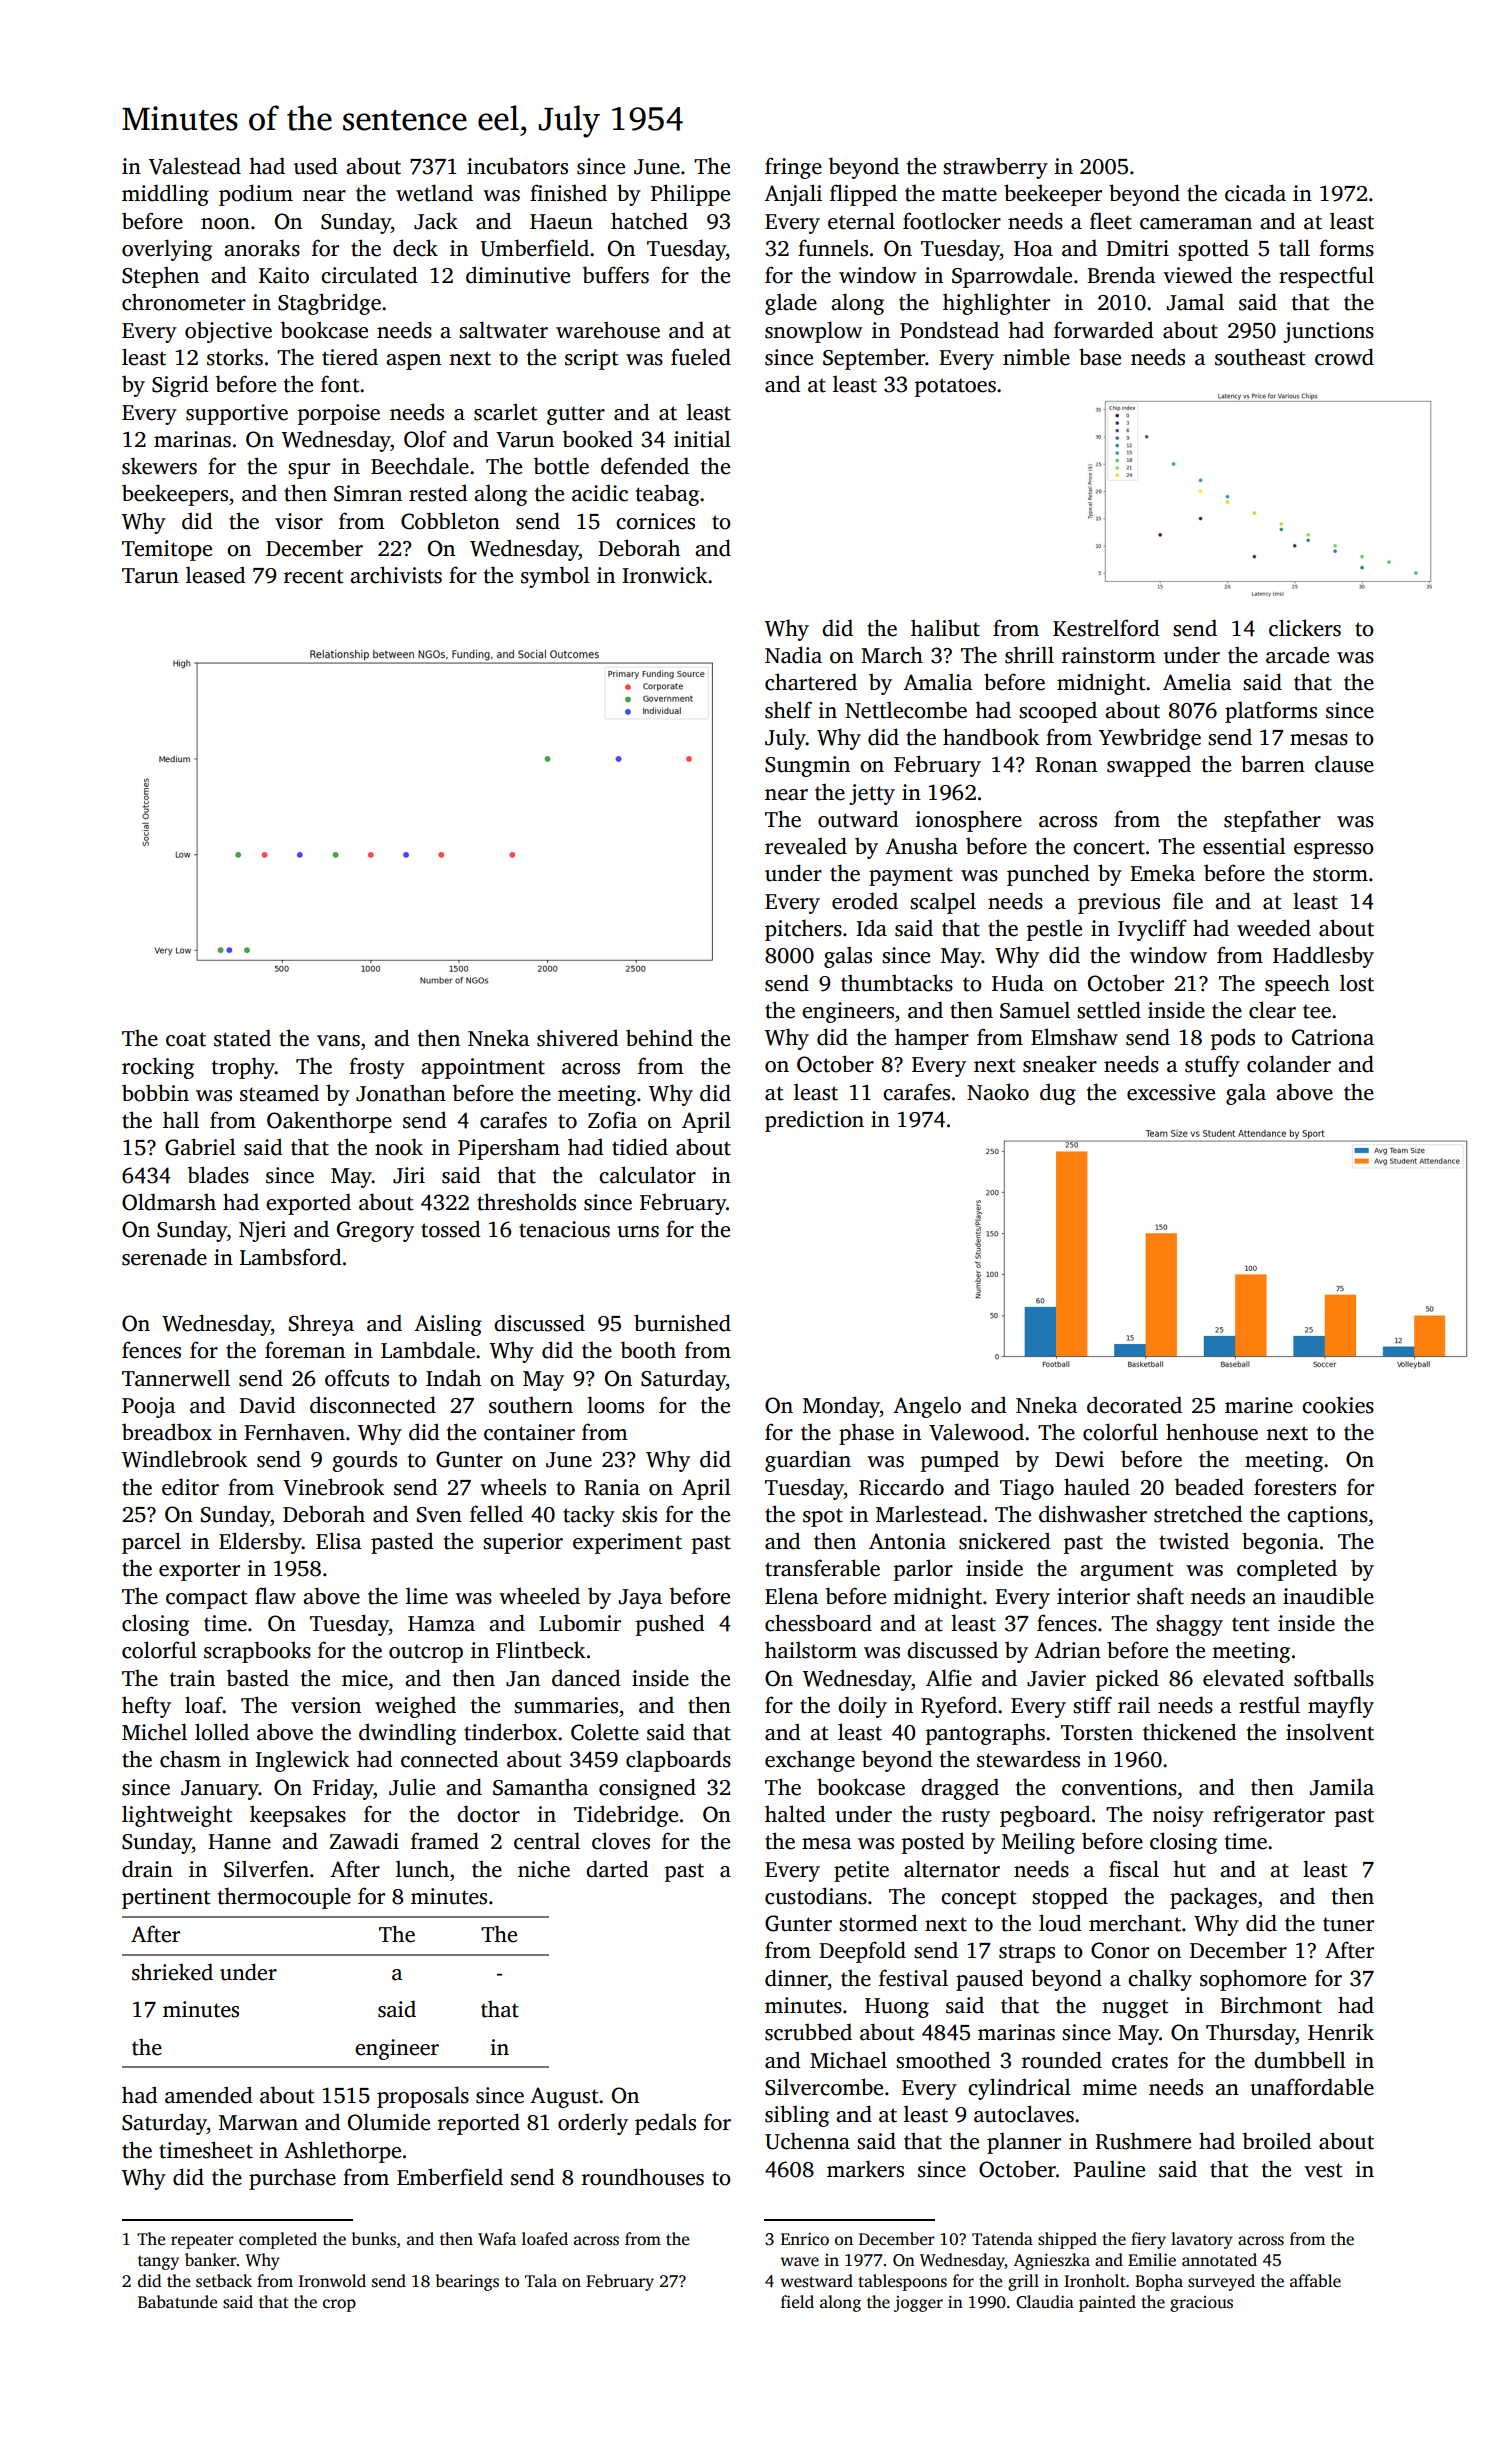  Describe the element at coordinates (151, 1543) in the page. I see `parcel` at that location.
